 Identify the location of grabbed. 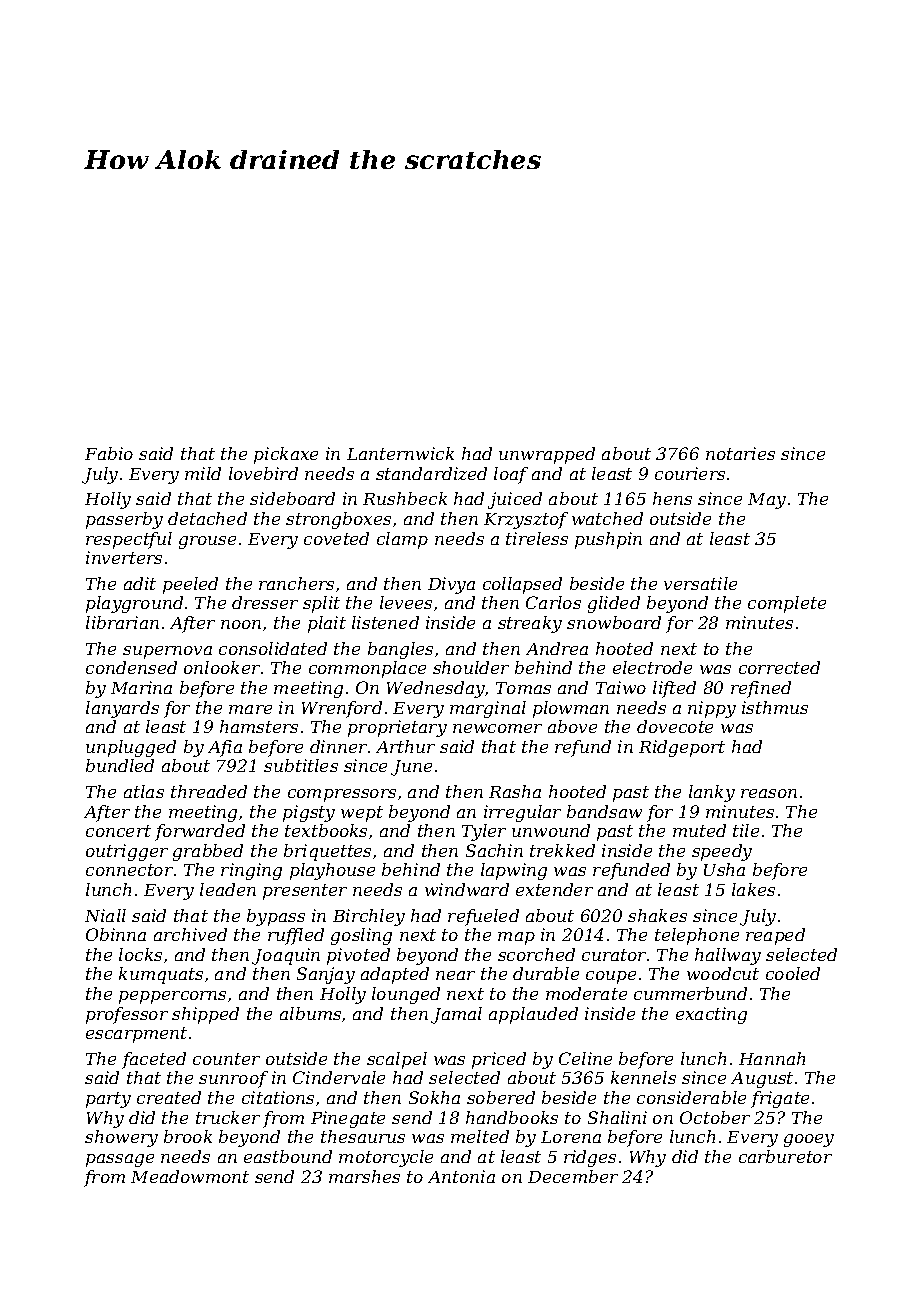
(208, 852).
